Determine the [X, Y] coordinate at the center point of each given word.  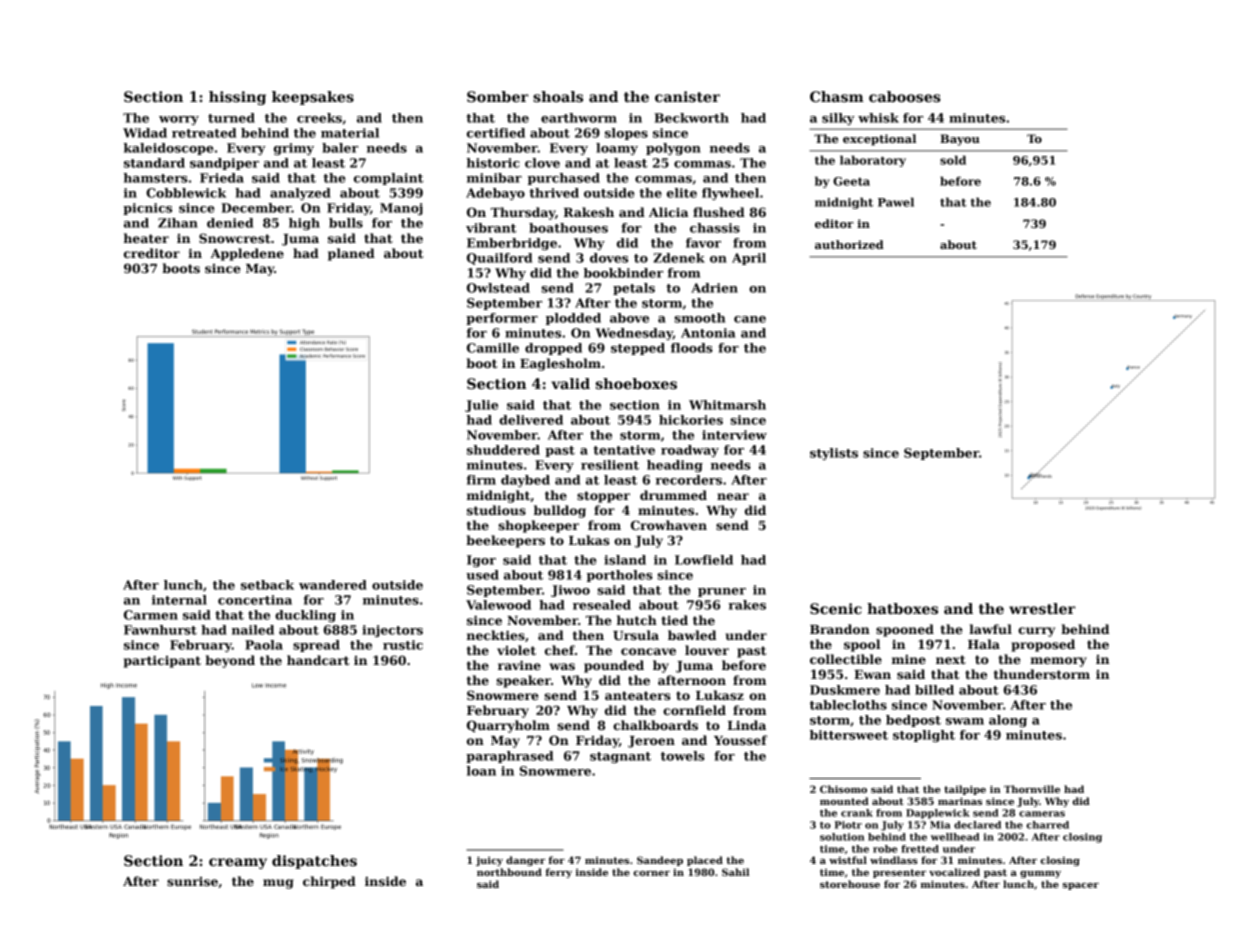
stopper [603, 497]
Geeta [851, 181]
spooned [905, 630]
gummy [1040, 874]
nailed [253, 630]
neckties [496, 635]
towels [683, 756]
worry [179, 120]
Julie [481, 406]
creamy [238, 863]
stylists [834, 454]
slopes [626, 134]
